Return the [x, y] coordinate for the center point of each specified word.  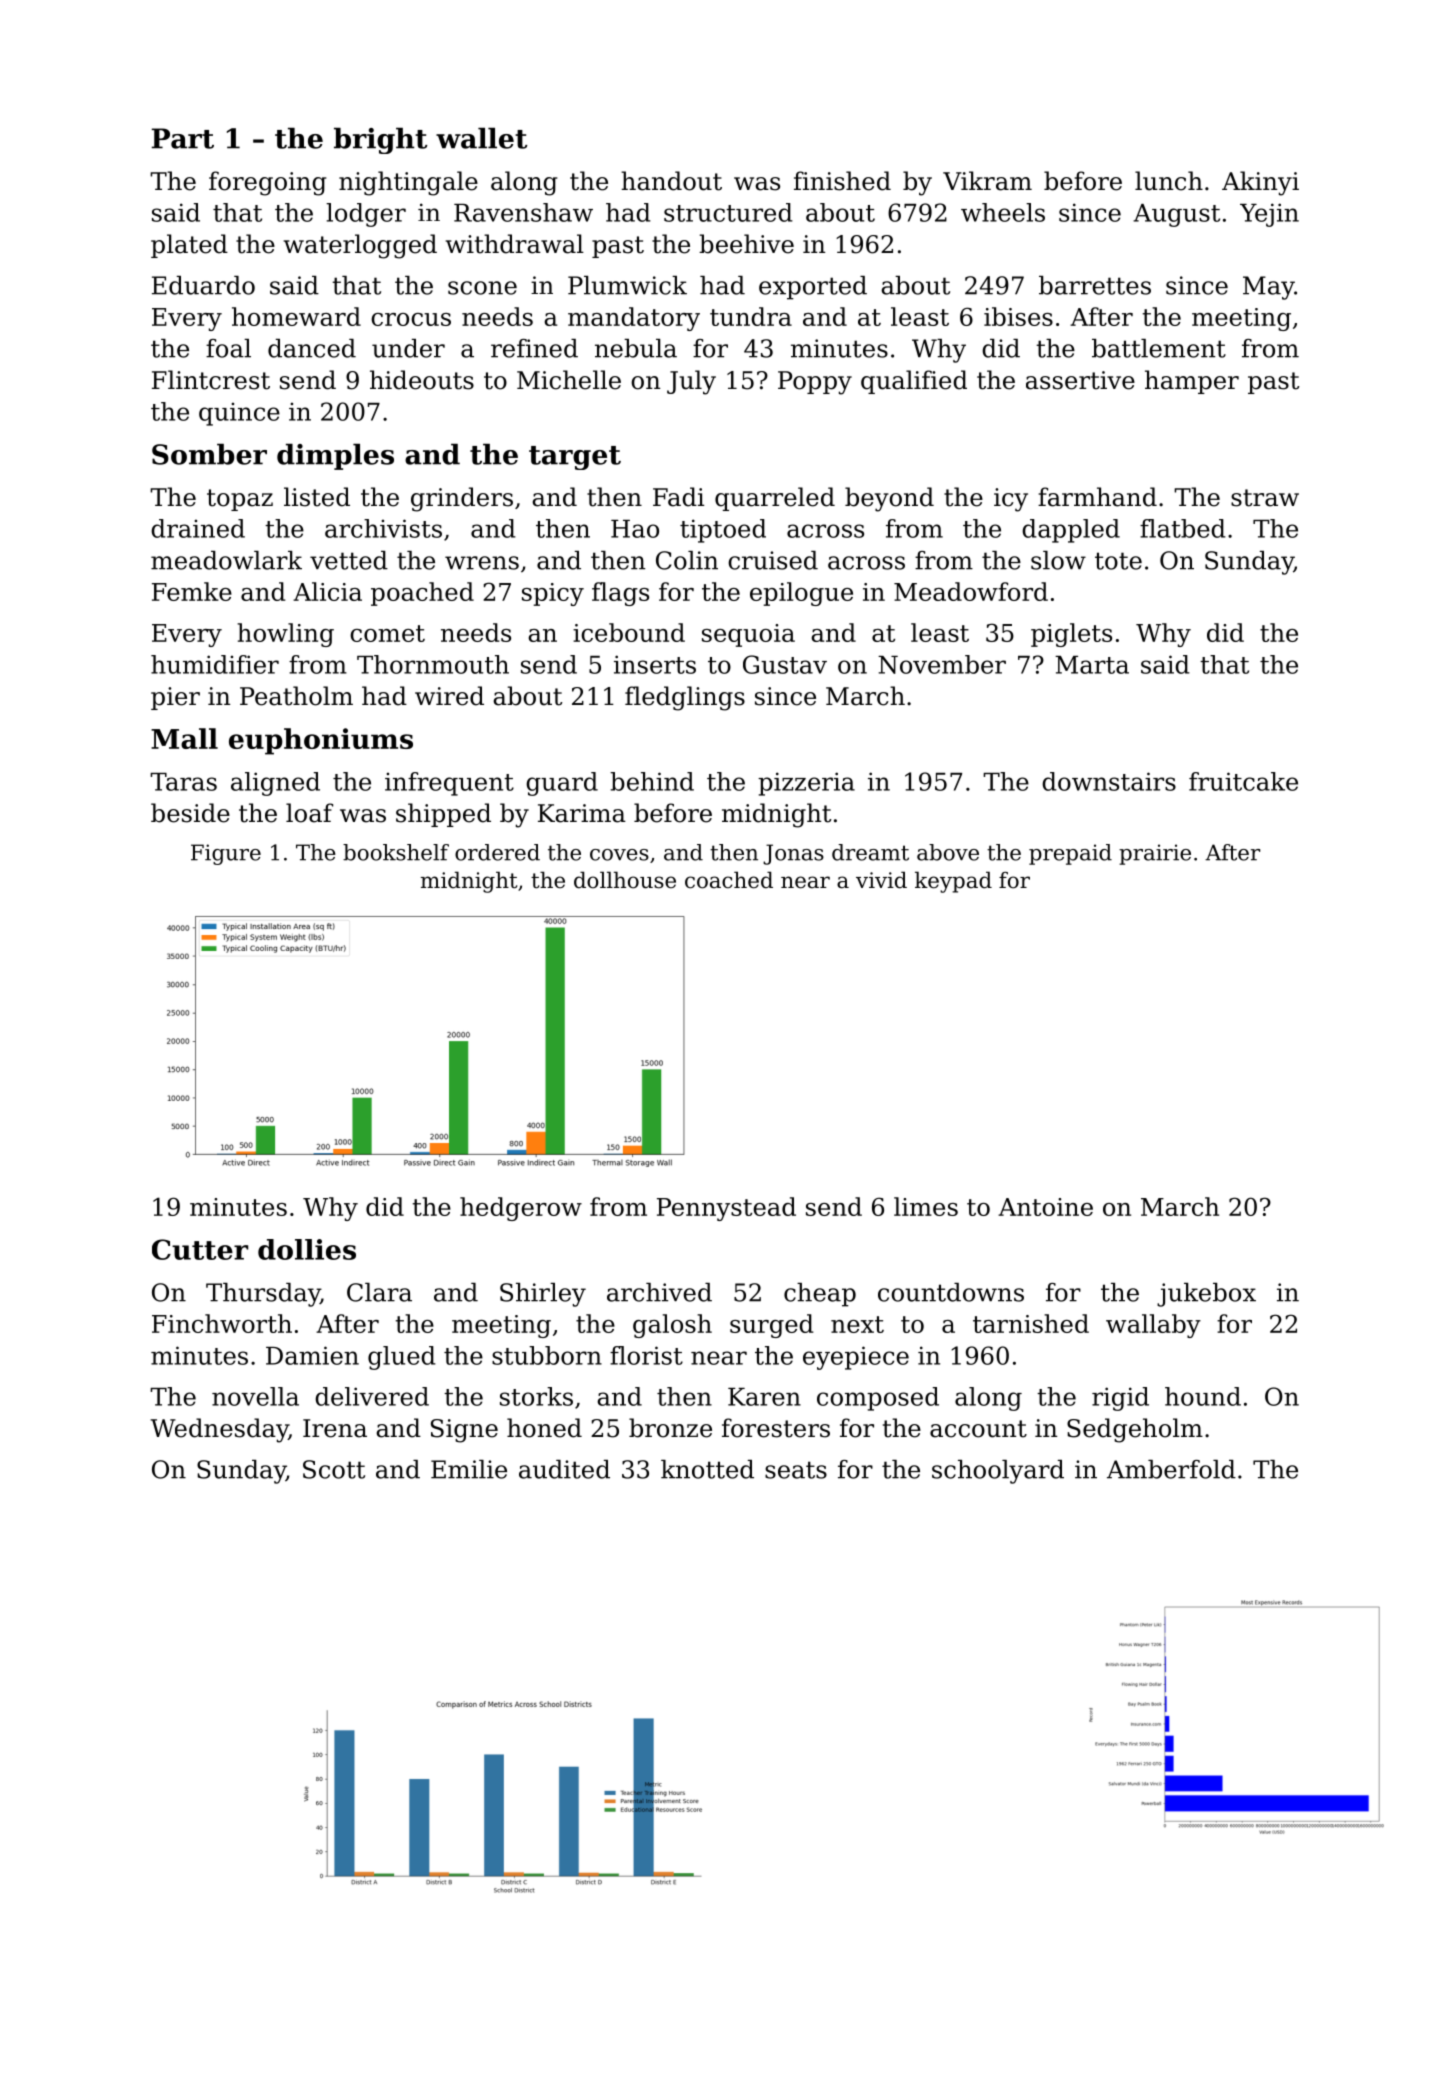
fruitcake [1243, 781]
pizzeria [806, 784]
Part [183, 138]
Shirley [543, 1295]
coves [619, 855]
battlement [1159, 348]
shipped [443, 815]
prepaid [1070, 854]
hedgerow [521, 1209]
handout [671, 181]
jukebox [1206, 1295]
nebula [636, 348]
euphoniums [321, 741]
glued [402, 1358]
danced [312, 348]
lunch [1169, 181]
